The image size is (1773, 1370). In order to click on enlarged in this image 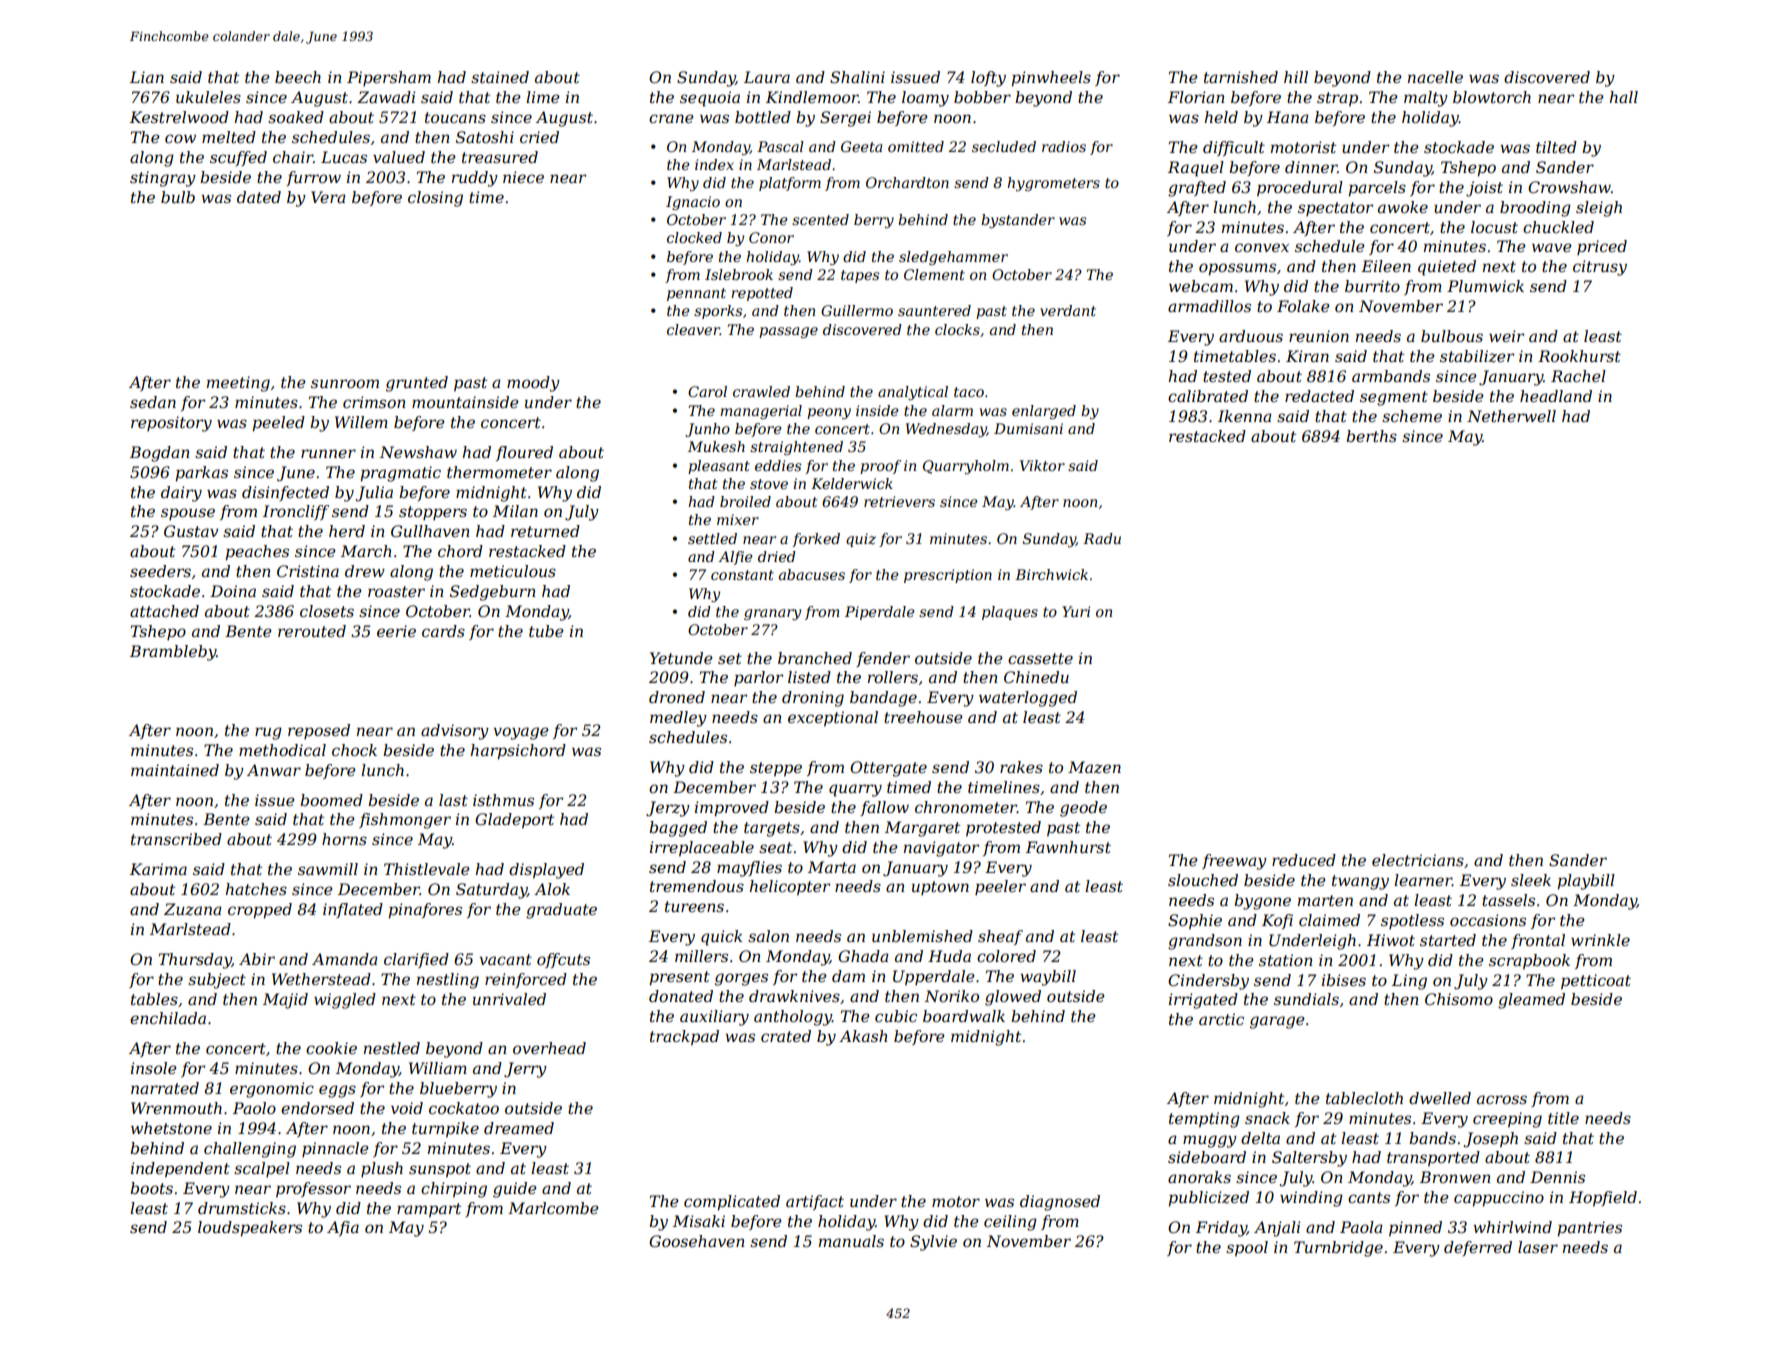, I will do `click(1044, 412)`.
